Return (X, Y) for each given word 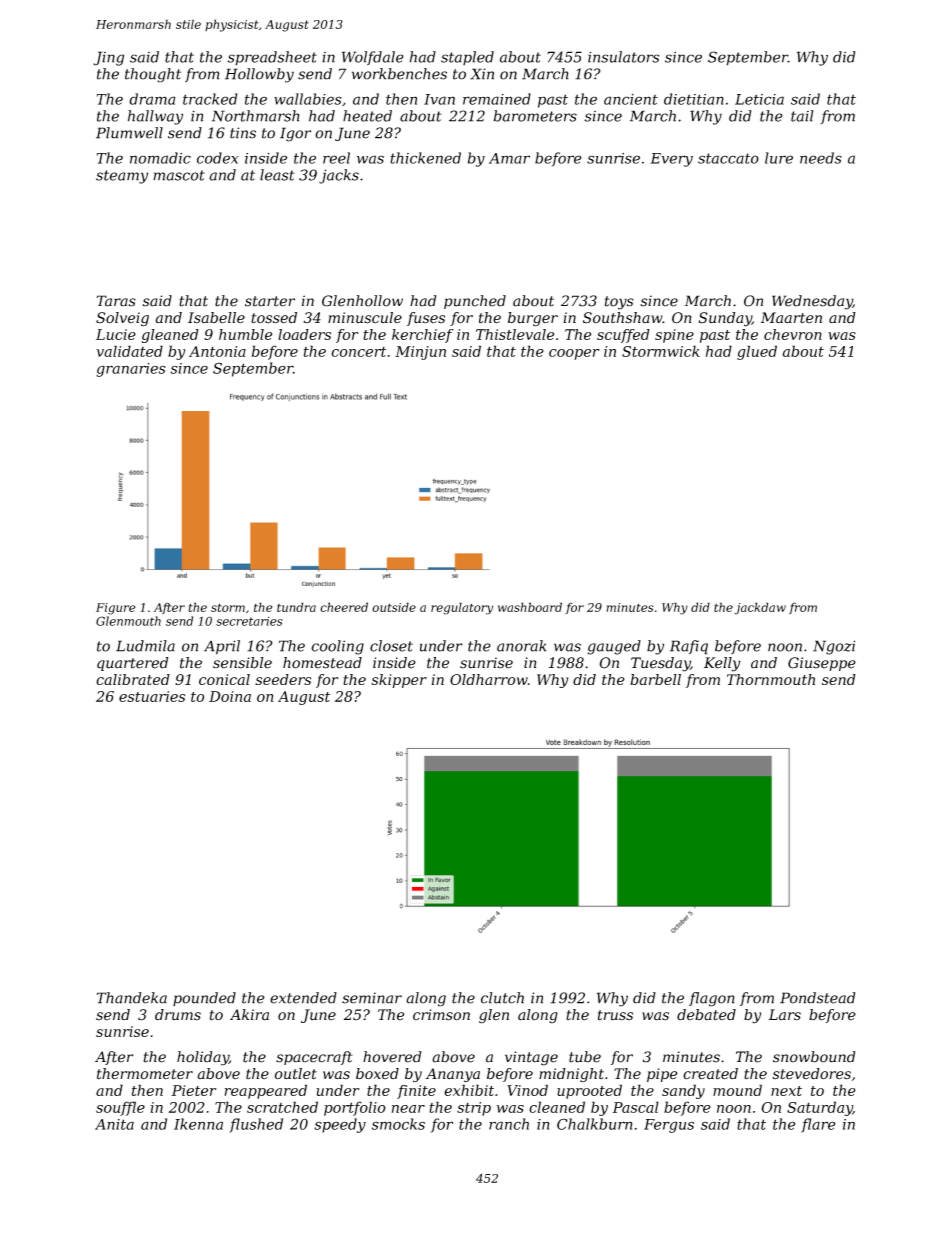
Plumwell (129, 133)
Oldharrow (489, 679)
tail (802, 116)
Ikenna (198, 1124)
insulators (623, 57)
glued (757, 352)
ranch (509, 1124)
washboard (530, 607)
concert (358, 352)
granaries (131, 370)
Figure (115, 609)
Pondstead (817, 998)
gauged (614, 647)
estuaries (152, 696)
